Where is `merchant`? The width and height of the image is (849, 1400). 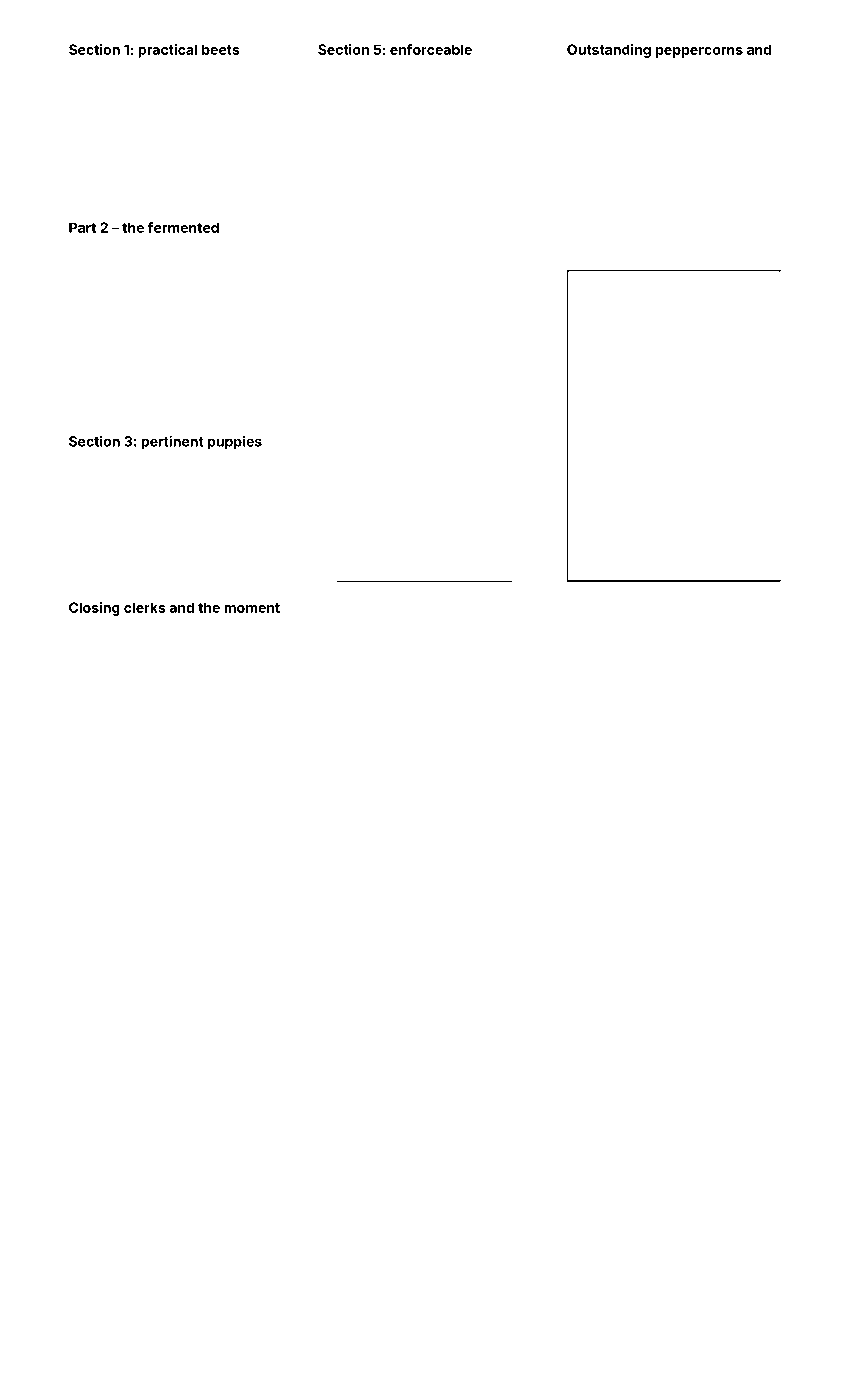
merchant is located at coordinates (485, 635).
